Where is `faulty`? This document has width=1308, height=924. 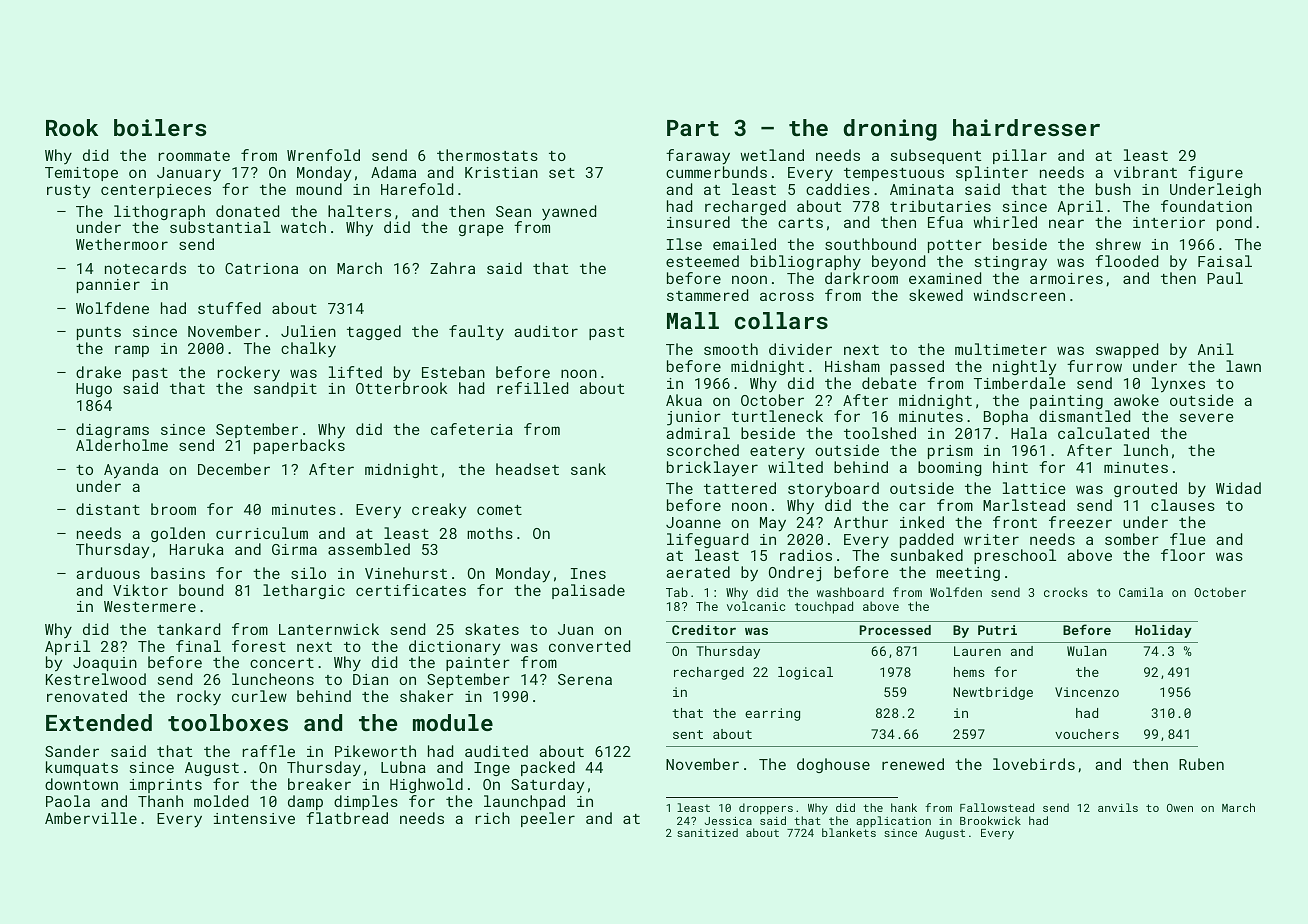
faulty is located at coordinates (476, 332).
